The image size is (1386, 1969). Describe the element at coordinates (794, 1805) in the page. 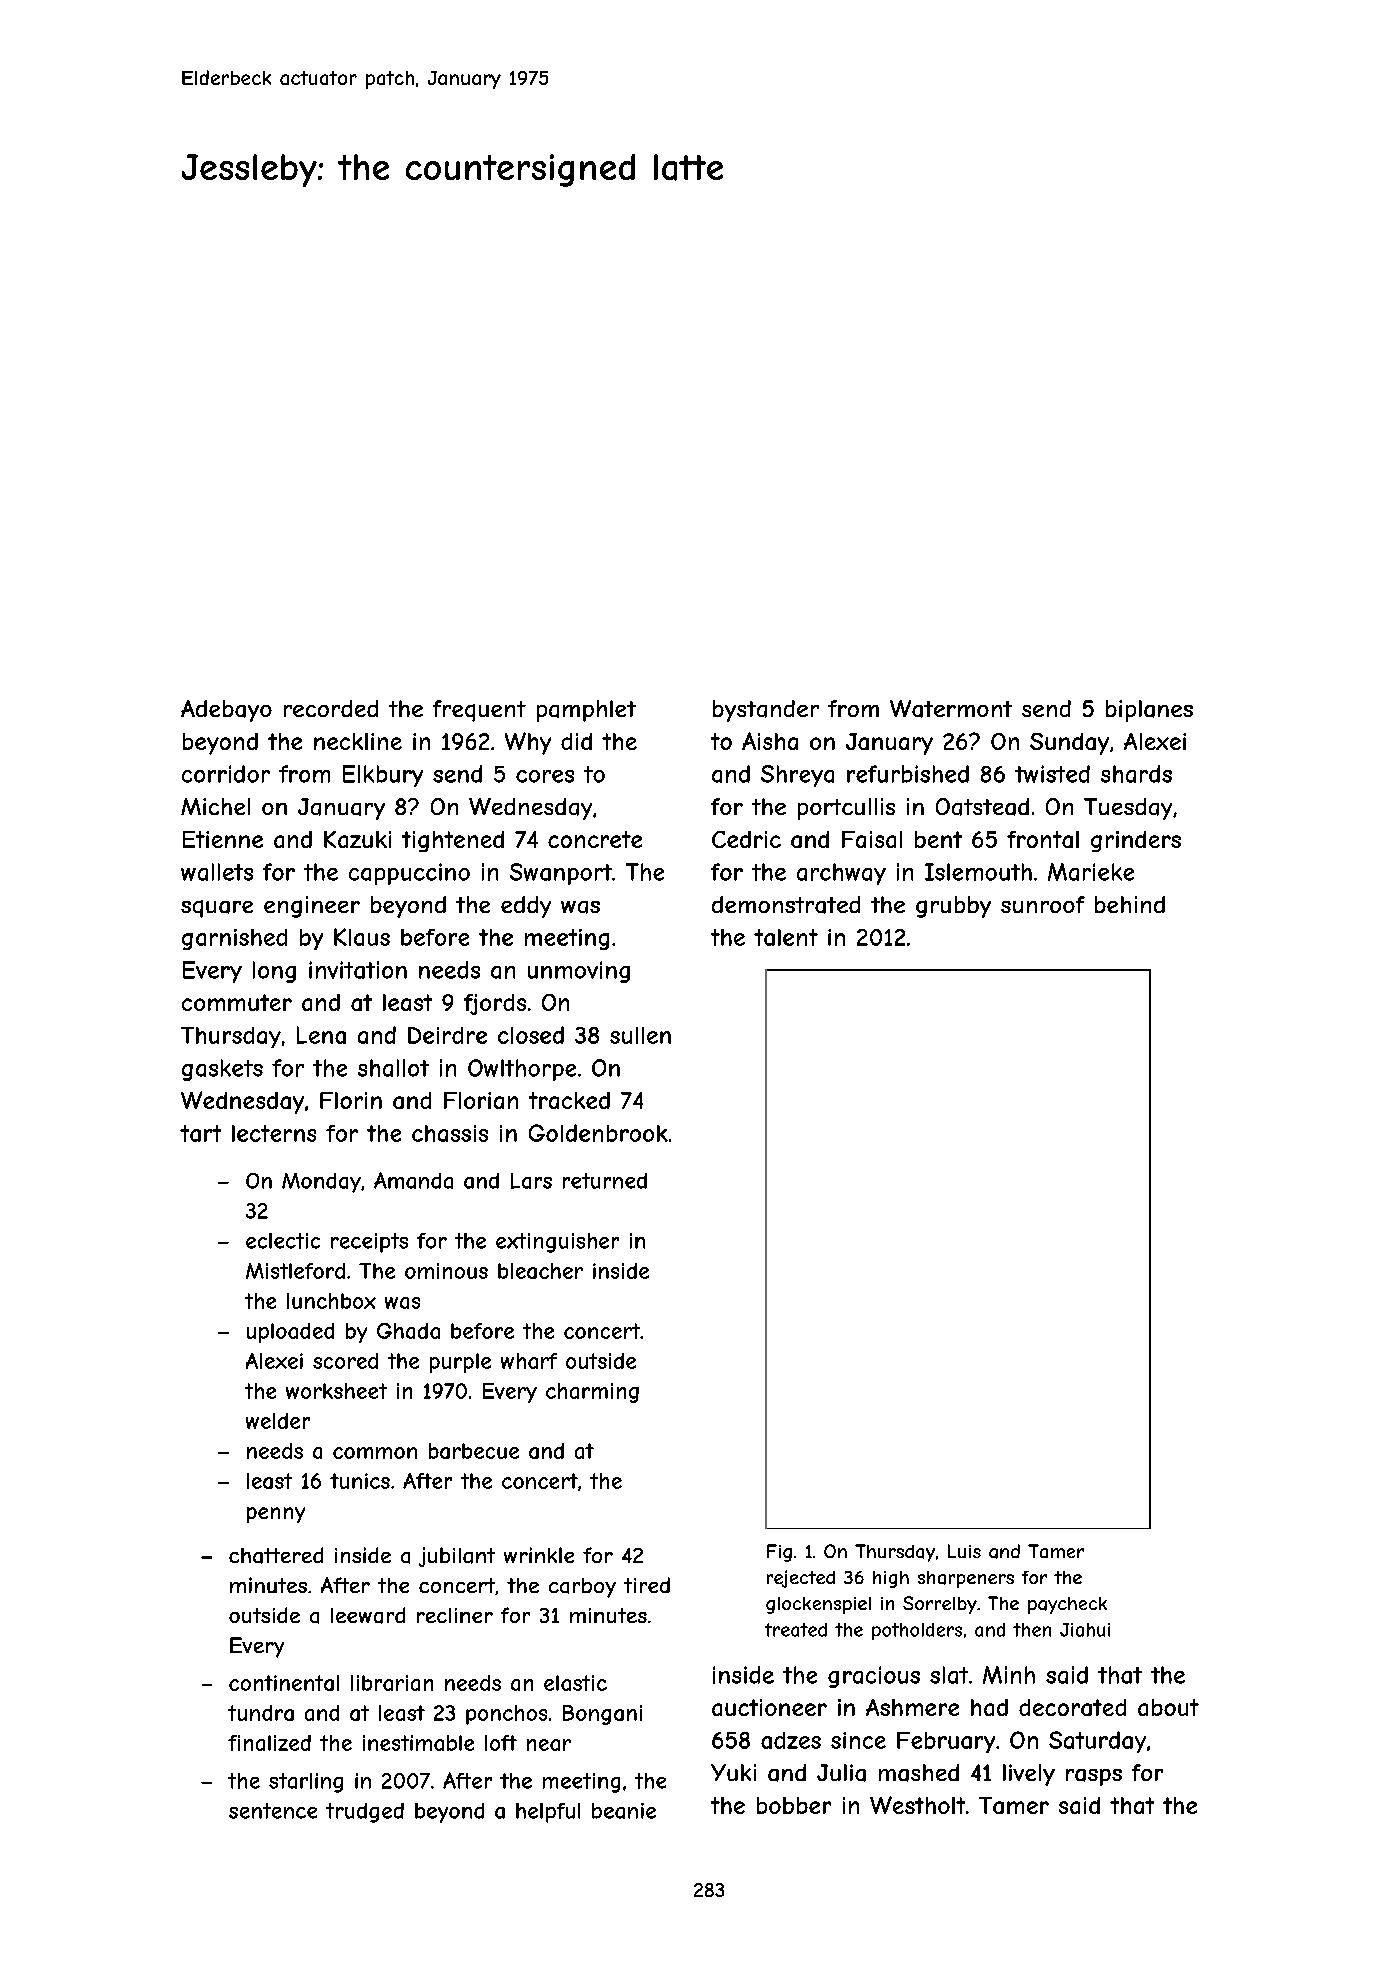

I see `bobber` at that location.
